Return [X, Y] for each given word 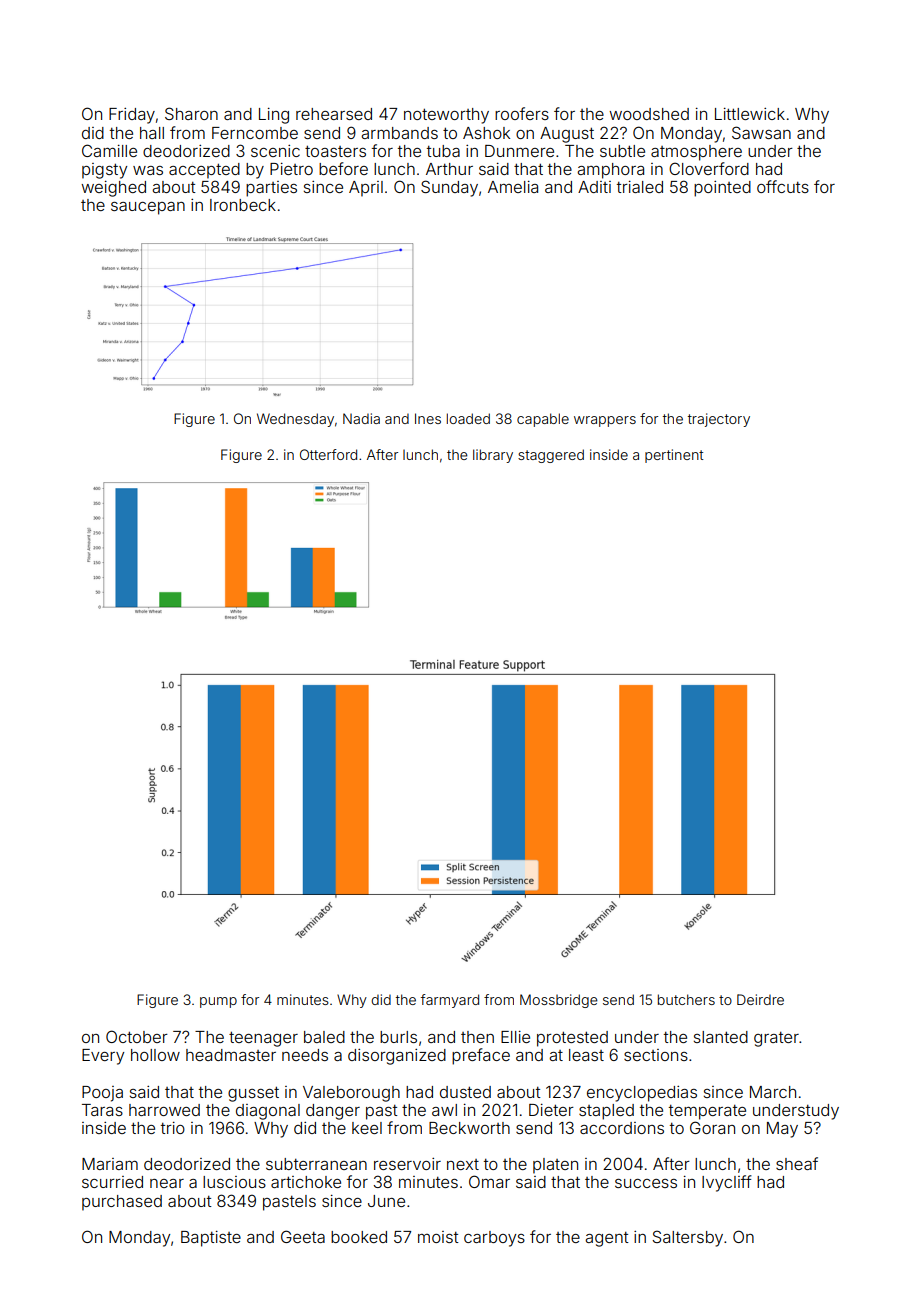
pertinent [674, 456]
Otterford [328, 454]
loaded [468, 418]
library [493, 456]
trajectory [719, 420]
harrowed [164, 1110]
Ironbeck [243, 205]
